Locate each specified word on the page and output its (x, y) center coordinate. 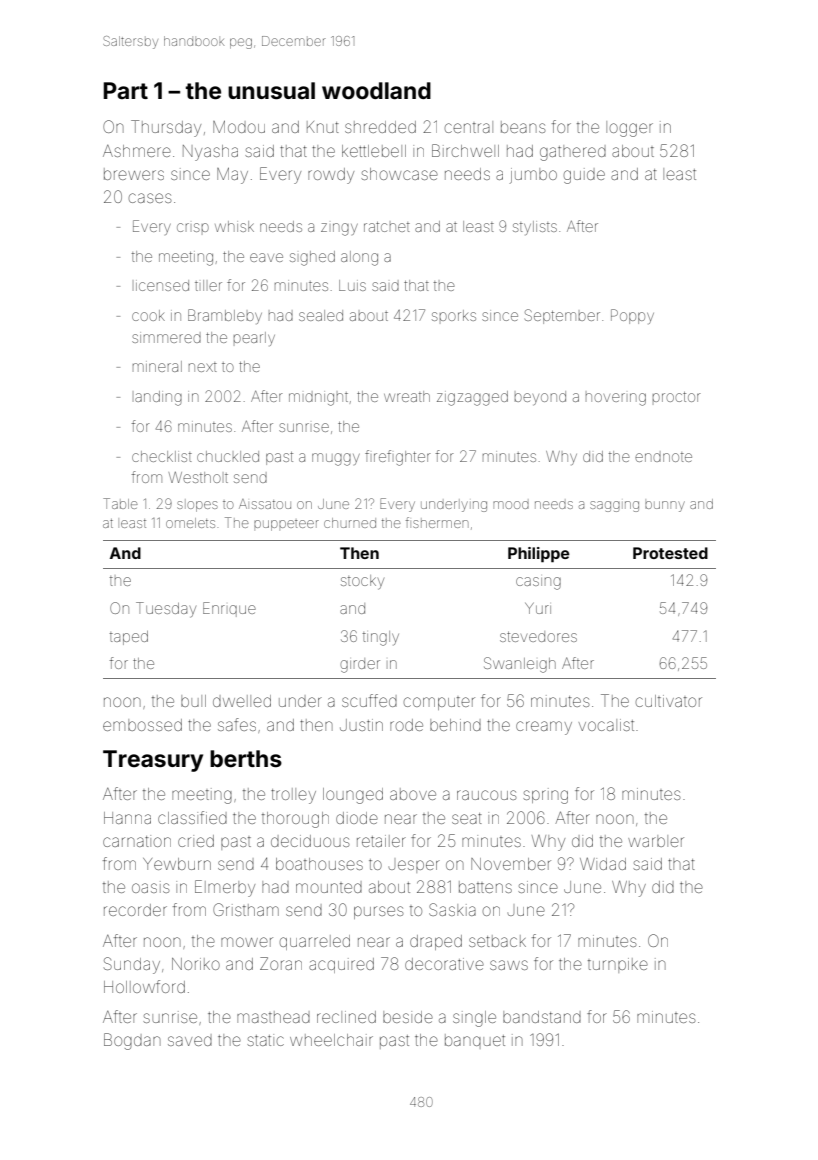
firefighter (398, 458)
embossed (142, 725)
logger (629, 129)
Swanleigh (520, 665)
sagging (614, 506)
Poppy (632, 316)
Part (125, 90)
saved (190, 1041)
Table (120, 503)
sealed (321, 315)
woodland (376, 91)
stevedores (538, 636)
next (203, 367)
